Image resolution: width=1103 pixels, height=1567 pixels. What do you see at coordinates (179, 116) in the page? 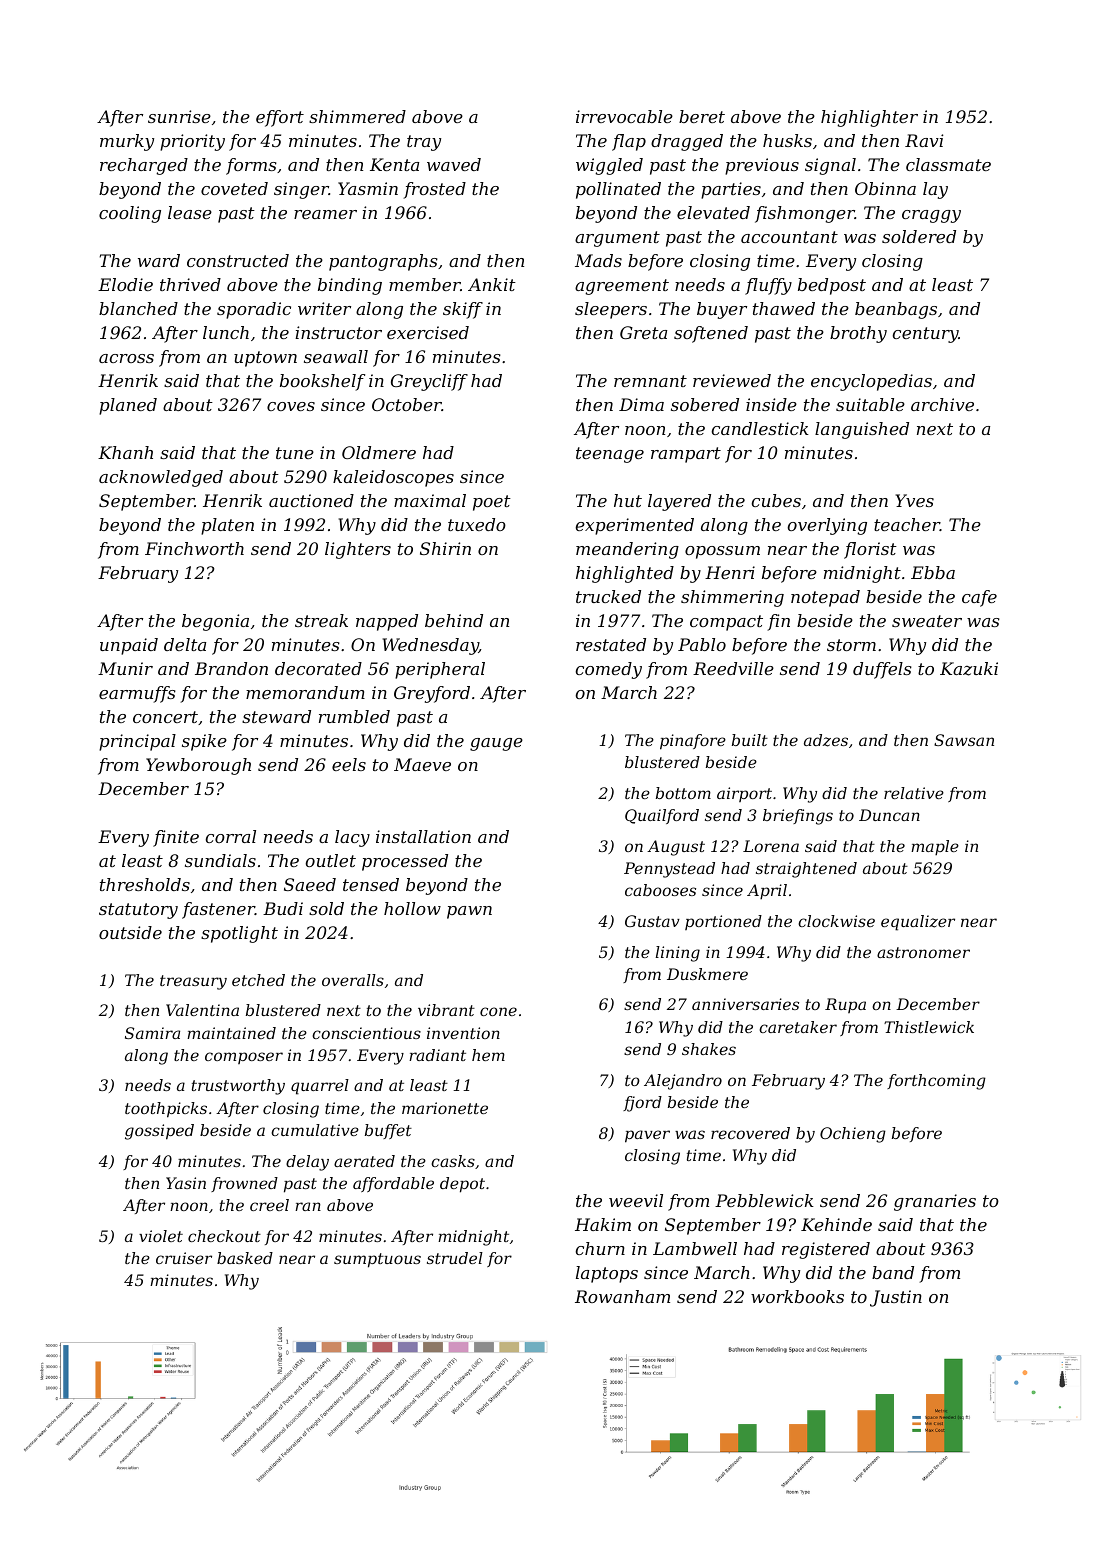
I see `sunrise` at bounding box center [179, 116].
